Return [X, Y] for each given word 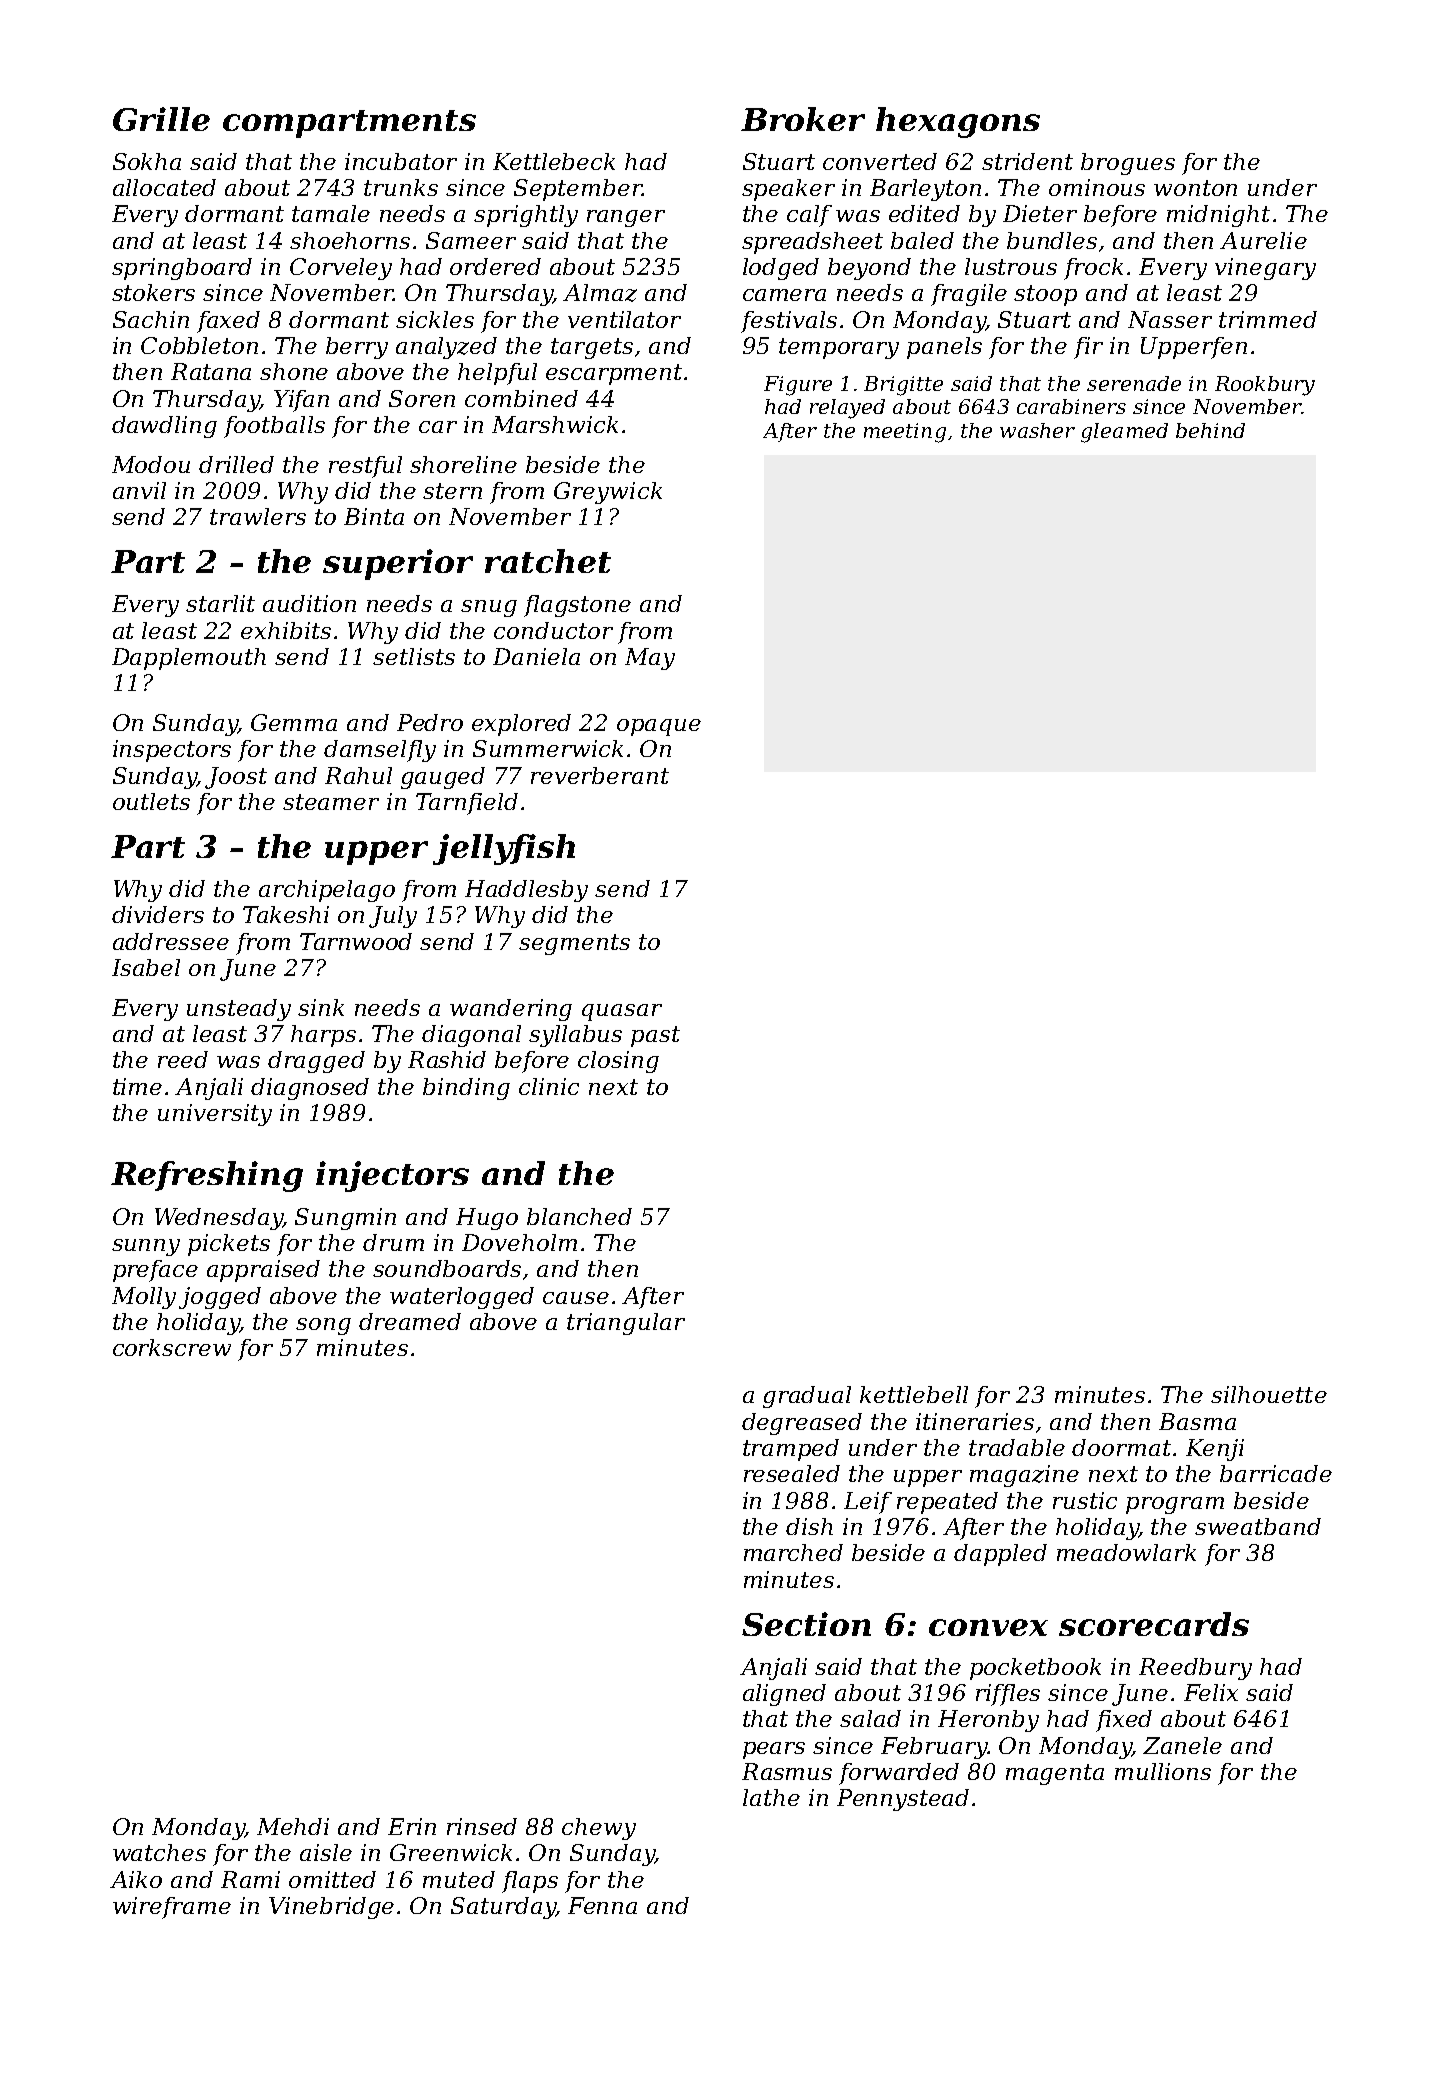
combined [521, 398]
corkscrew [172, 1347]
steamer [331, 802]
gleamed [1124, 433]
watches [159, 1852]
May [650, 659]
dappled [1000, 1555]
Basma [1197, 1421]
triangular [626, 1324]
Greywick [608, 493]
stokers [153, 292]
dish [809, 1526]
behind [1210, 430]
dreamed [410, 1321]
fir [1088, 348]
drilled [236, 464]
